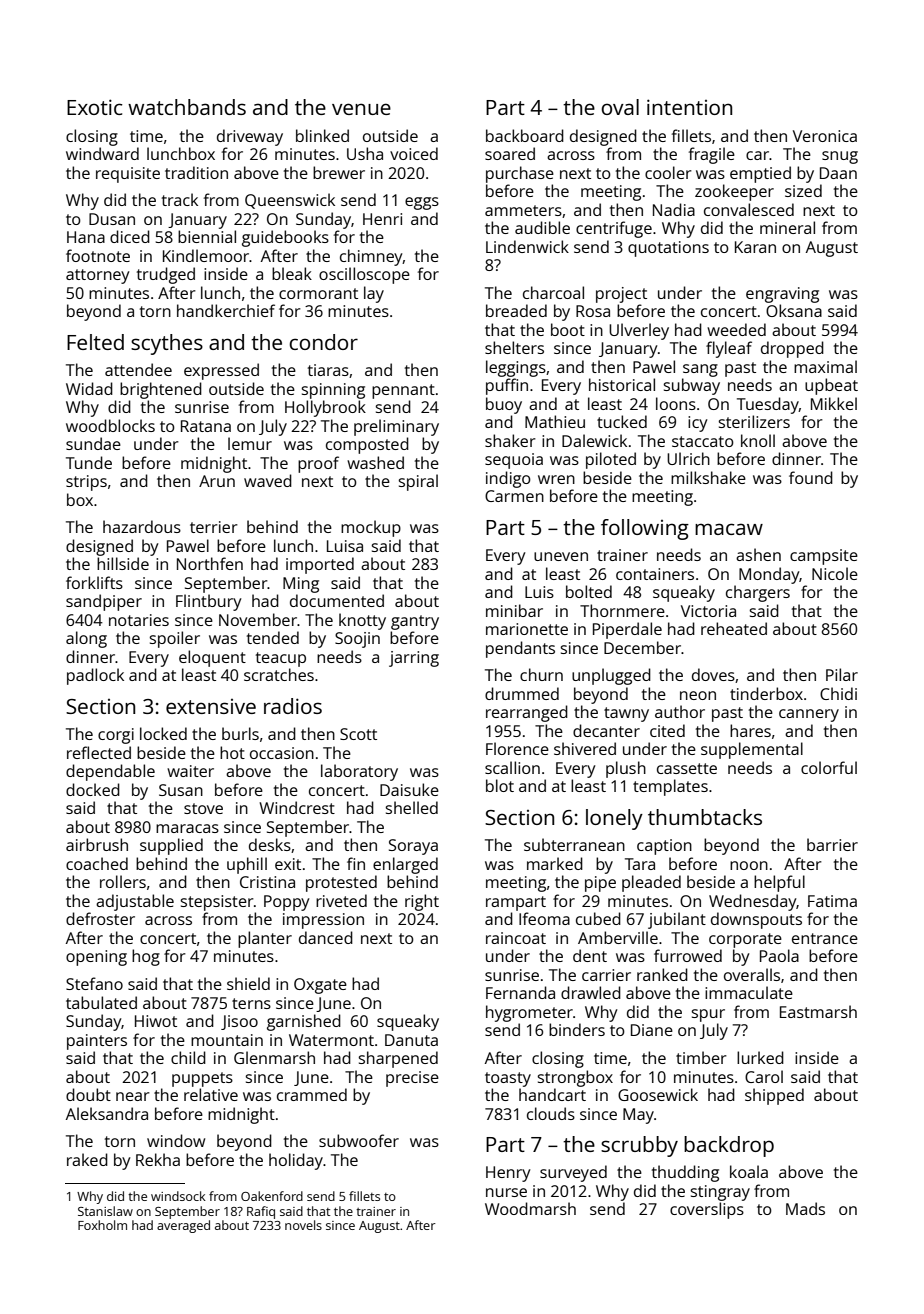  What do you see at coordinates (88, 1094) in the page?
I see `doubt` at bounding box center [88, 1094].
